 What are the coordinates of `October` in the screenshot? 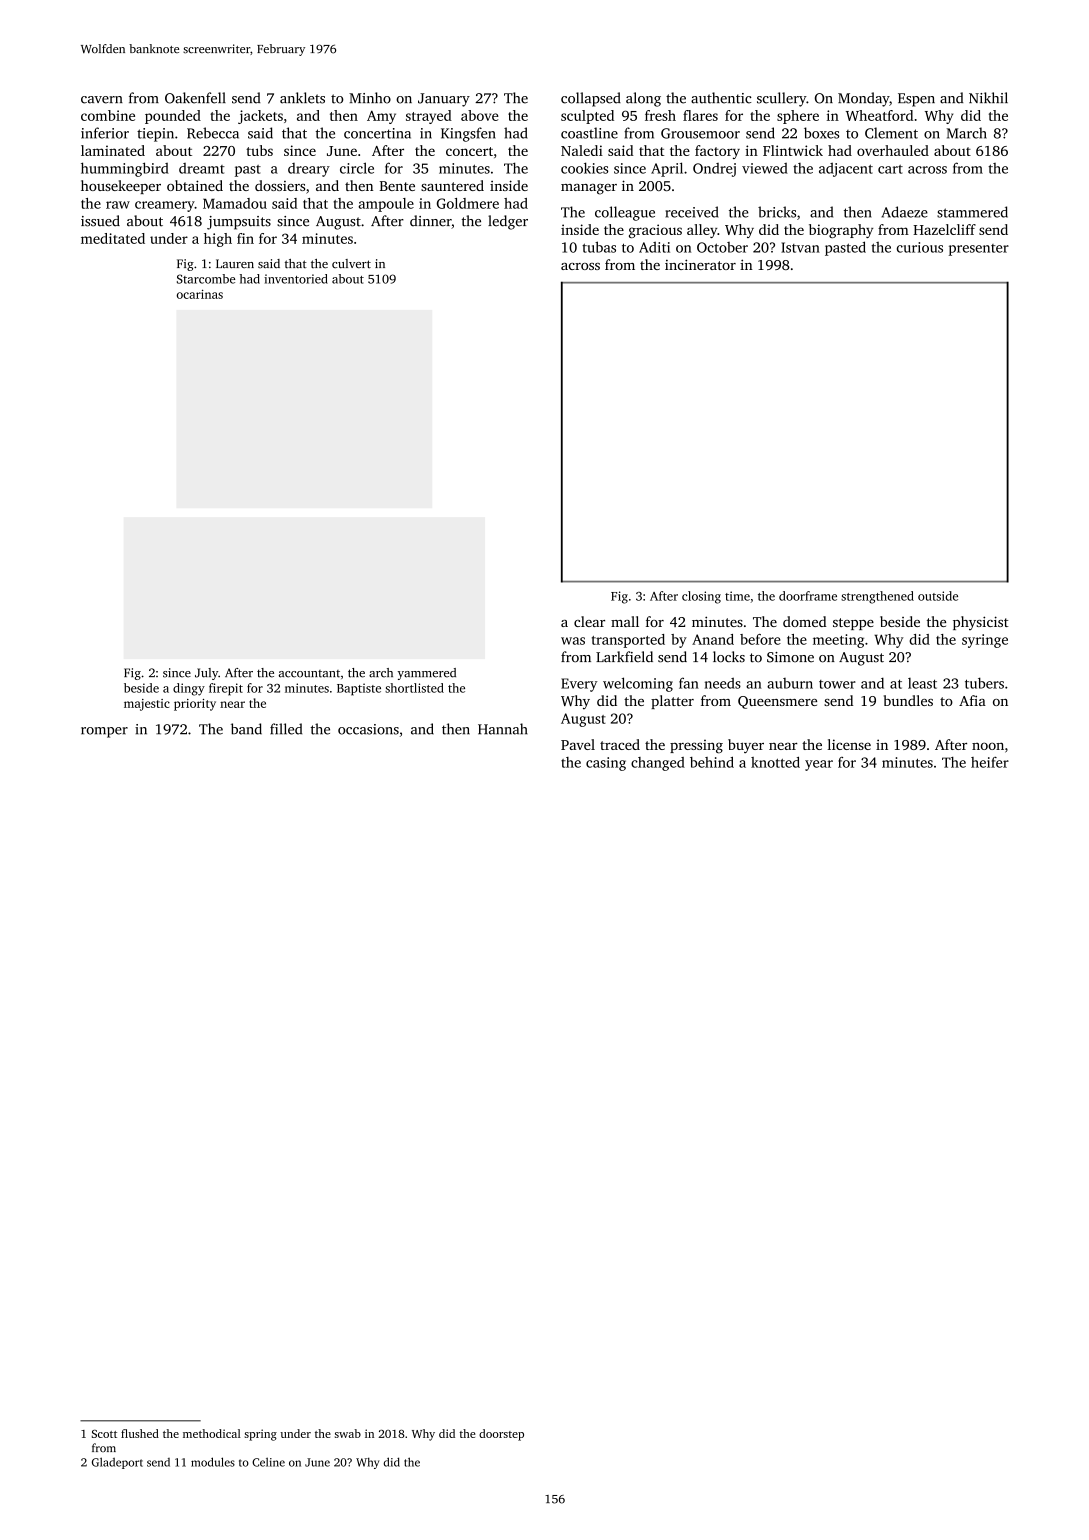 It's located at (722, 247).
